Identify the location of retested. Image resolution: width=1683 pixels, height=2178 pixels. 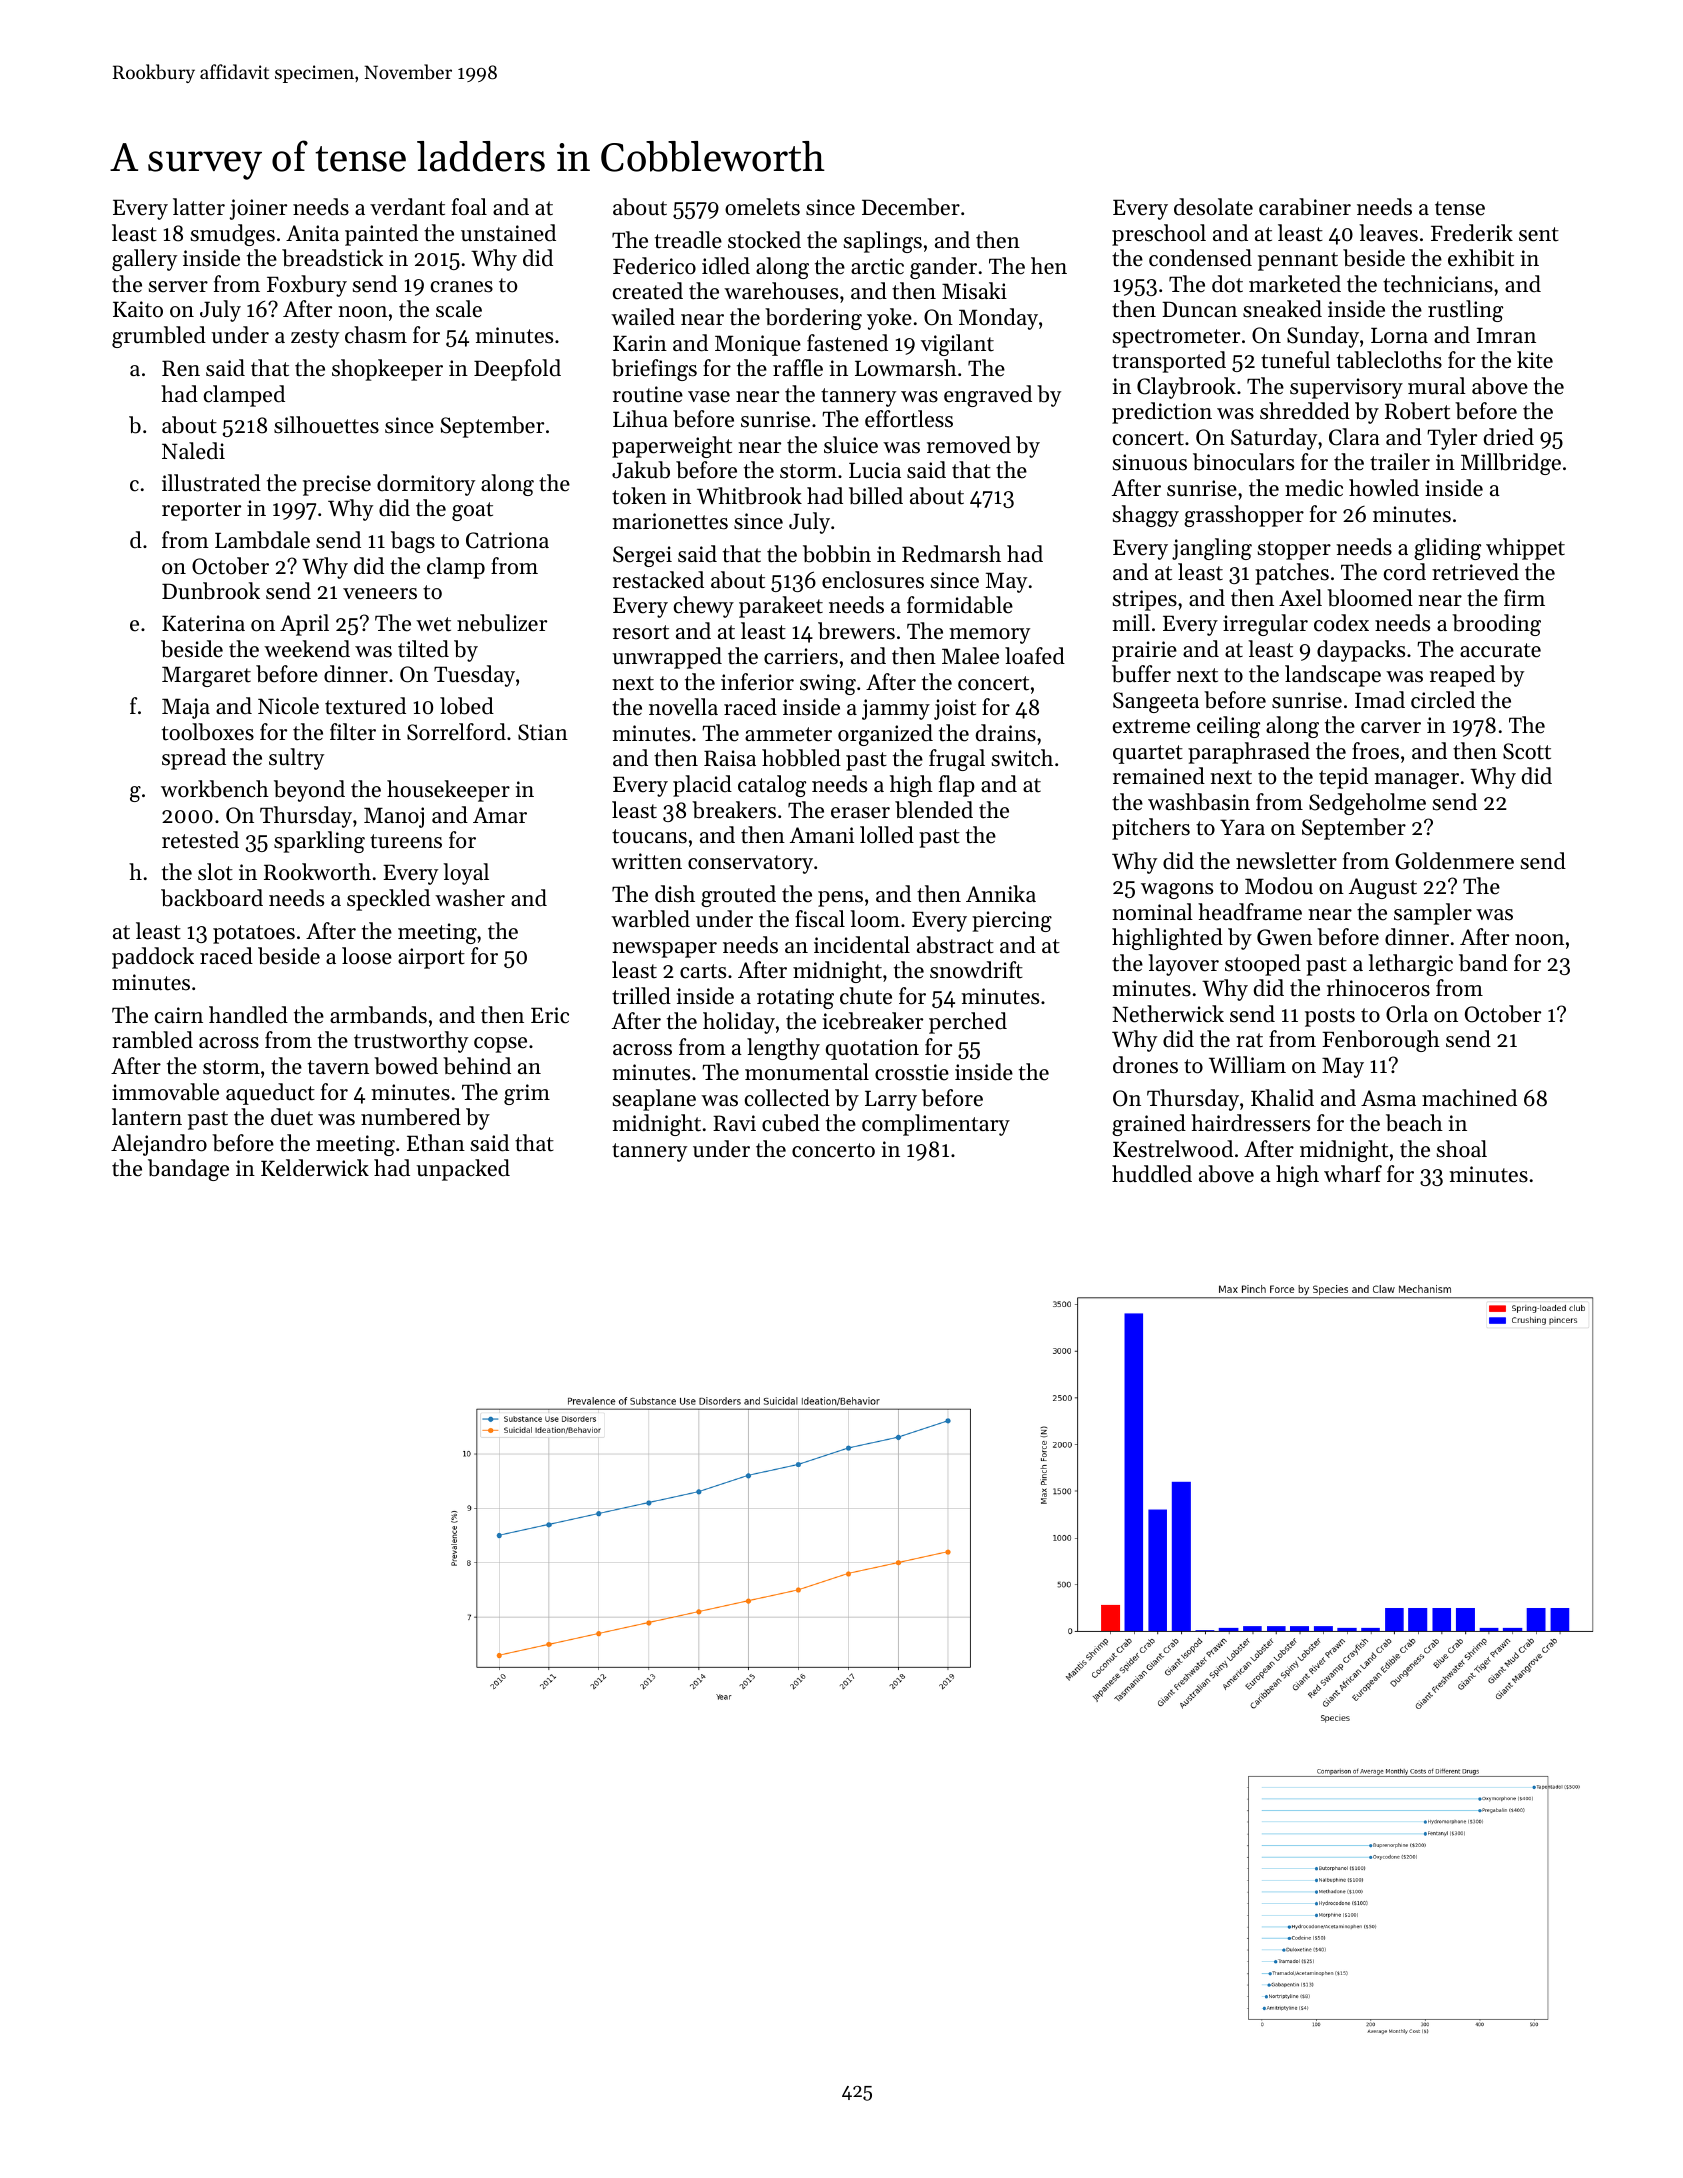
(200, 840).
